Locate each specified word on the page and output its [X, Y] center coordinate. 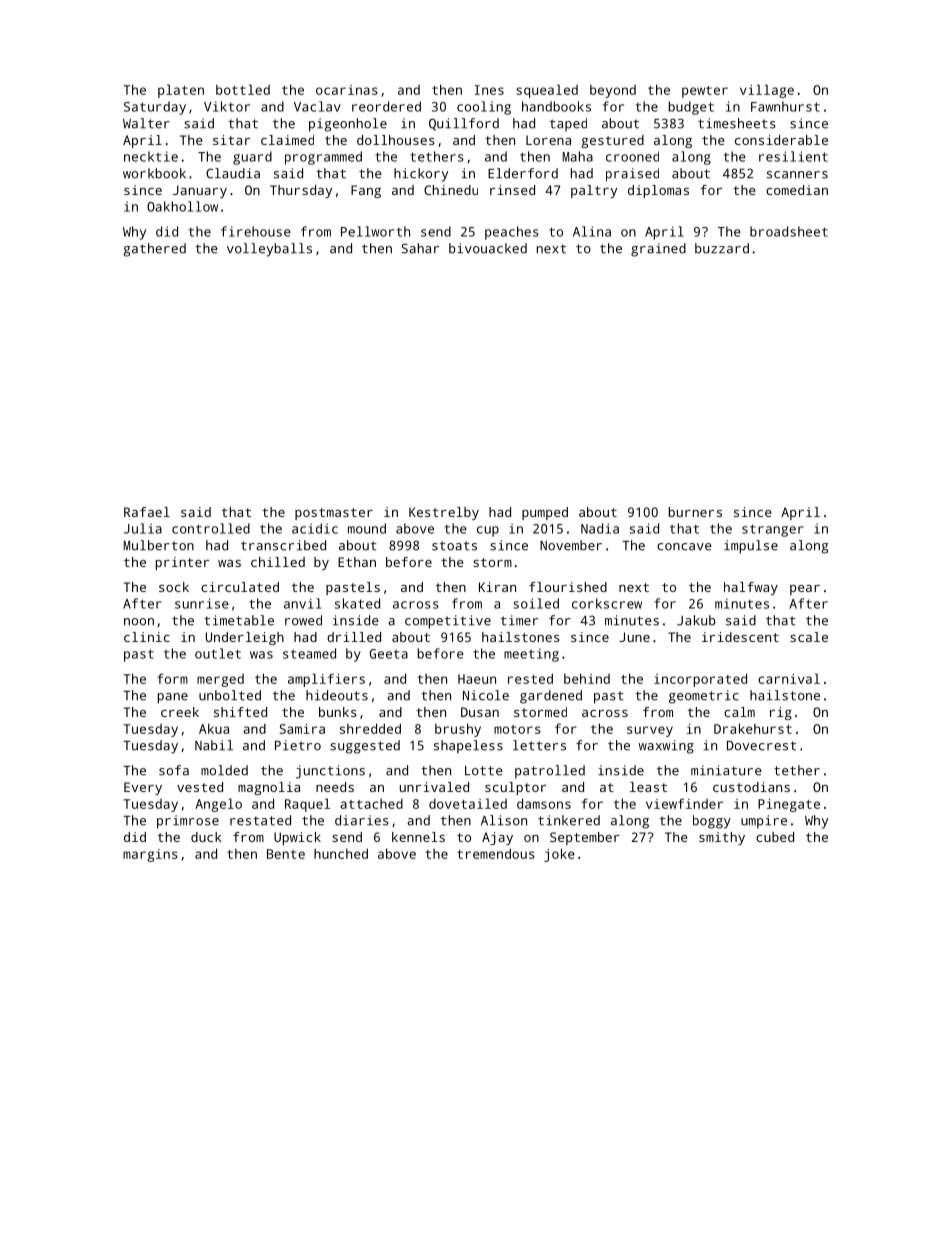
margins [150, 855]
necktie [151, 156]
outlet [218, 653]
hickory [421, 175]
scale [809, 637]
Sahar [420, 248]
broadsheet [789, 231]
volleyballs [269, 250]
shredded [370, 728]
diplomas [658, 191]
